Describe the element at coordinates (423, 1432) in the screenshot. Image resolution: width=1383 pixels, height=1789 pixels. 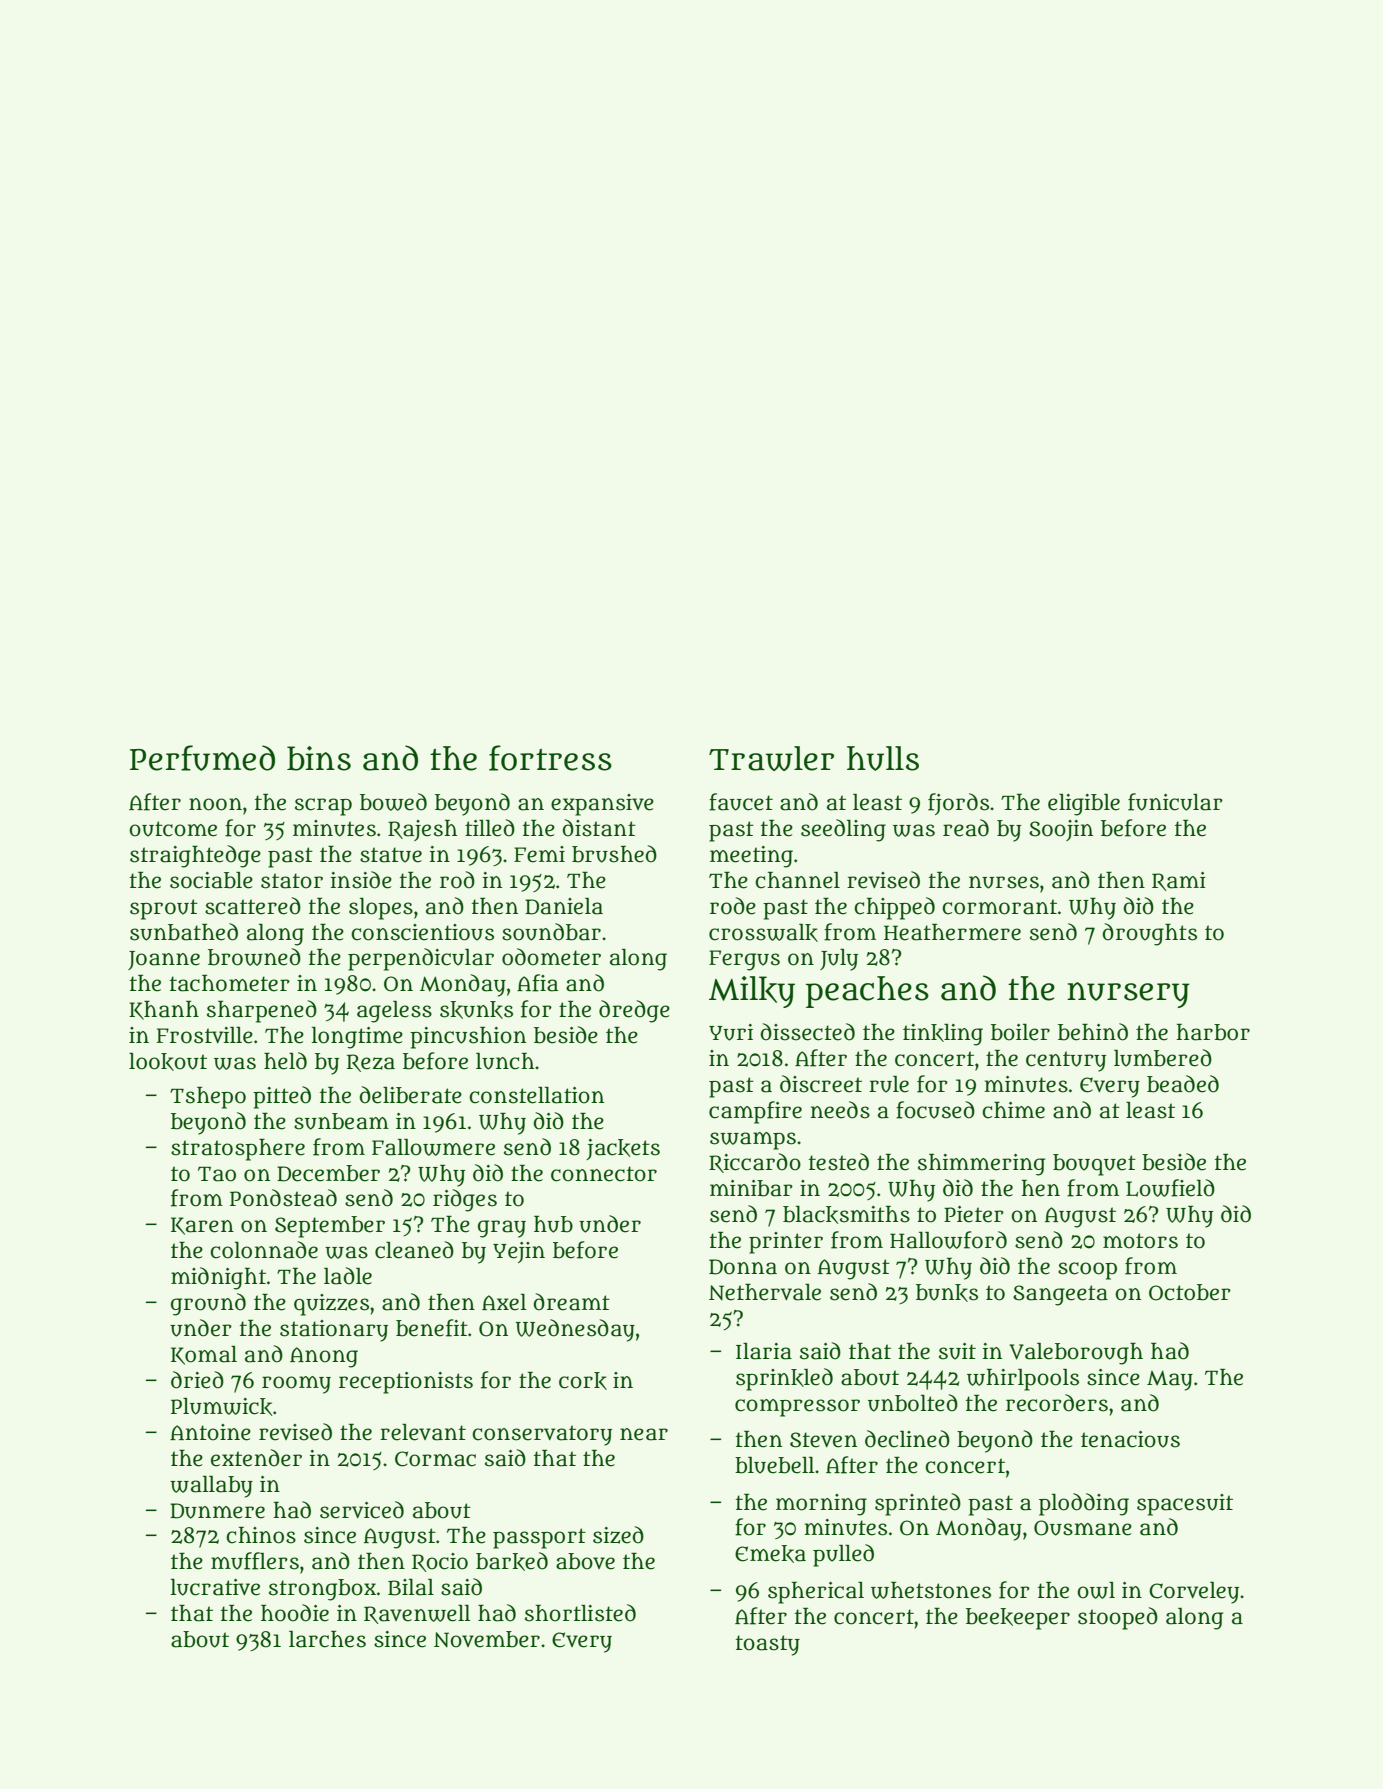
I see `relevant` at that location.
